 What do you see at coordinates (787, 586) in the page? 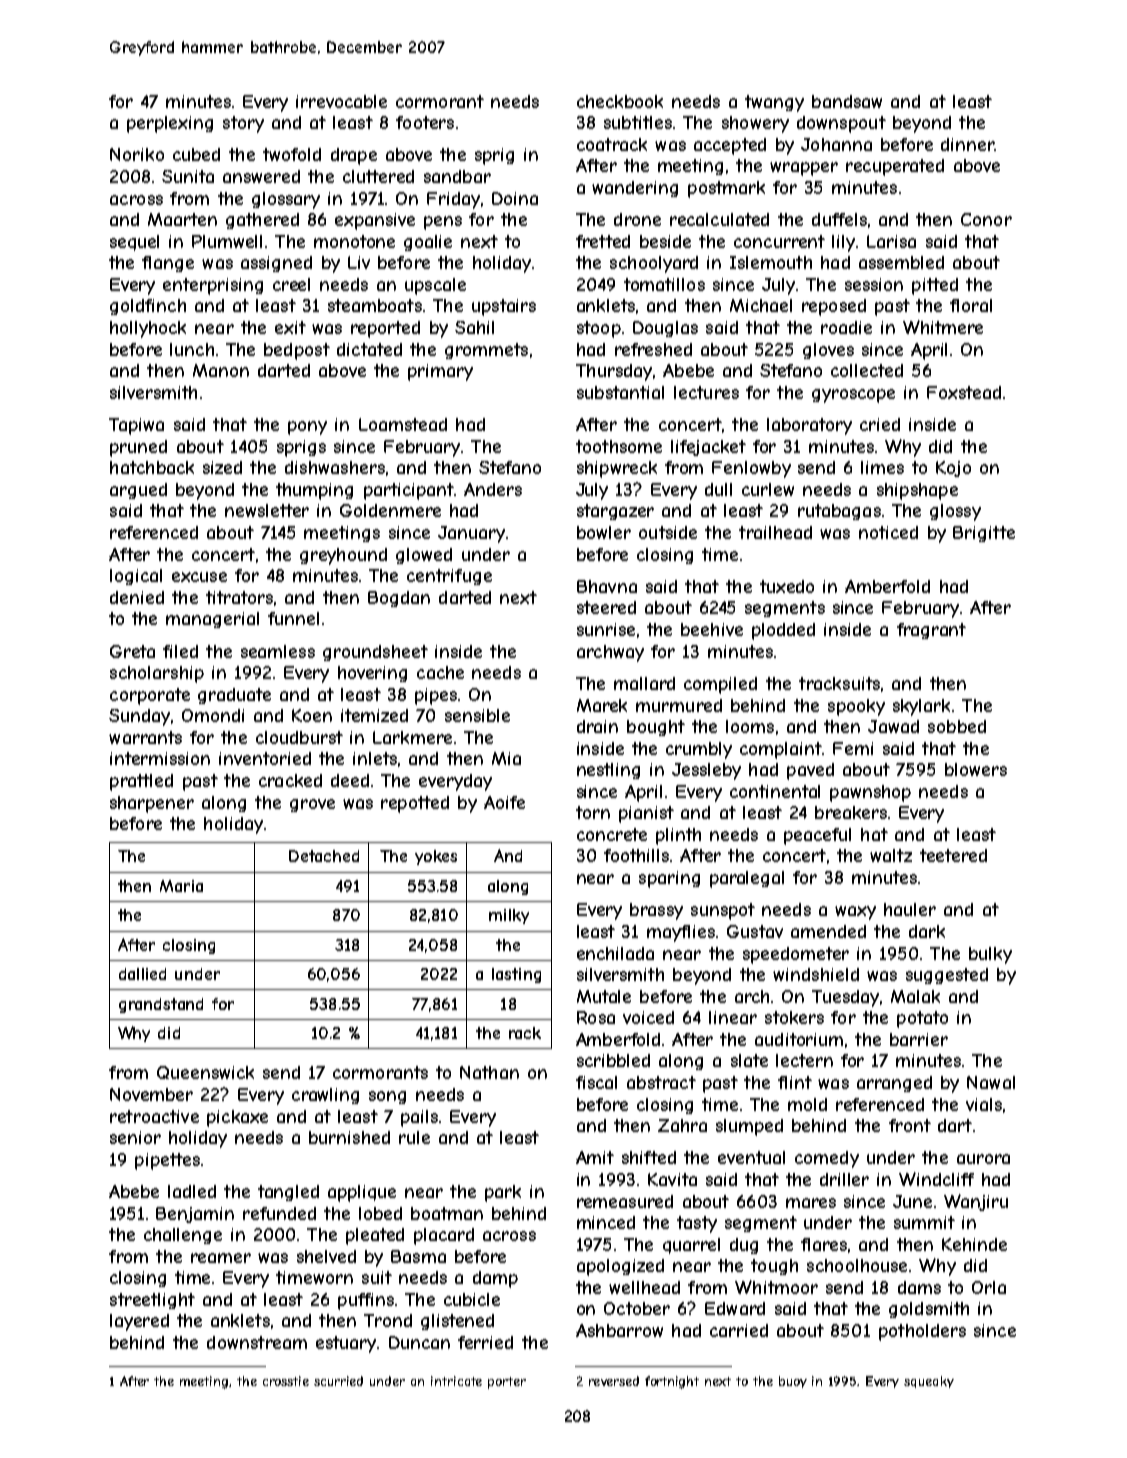
I see `tuxedo` at bounding box center [787, 586].
